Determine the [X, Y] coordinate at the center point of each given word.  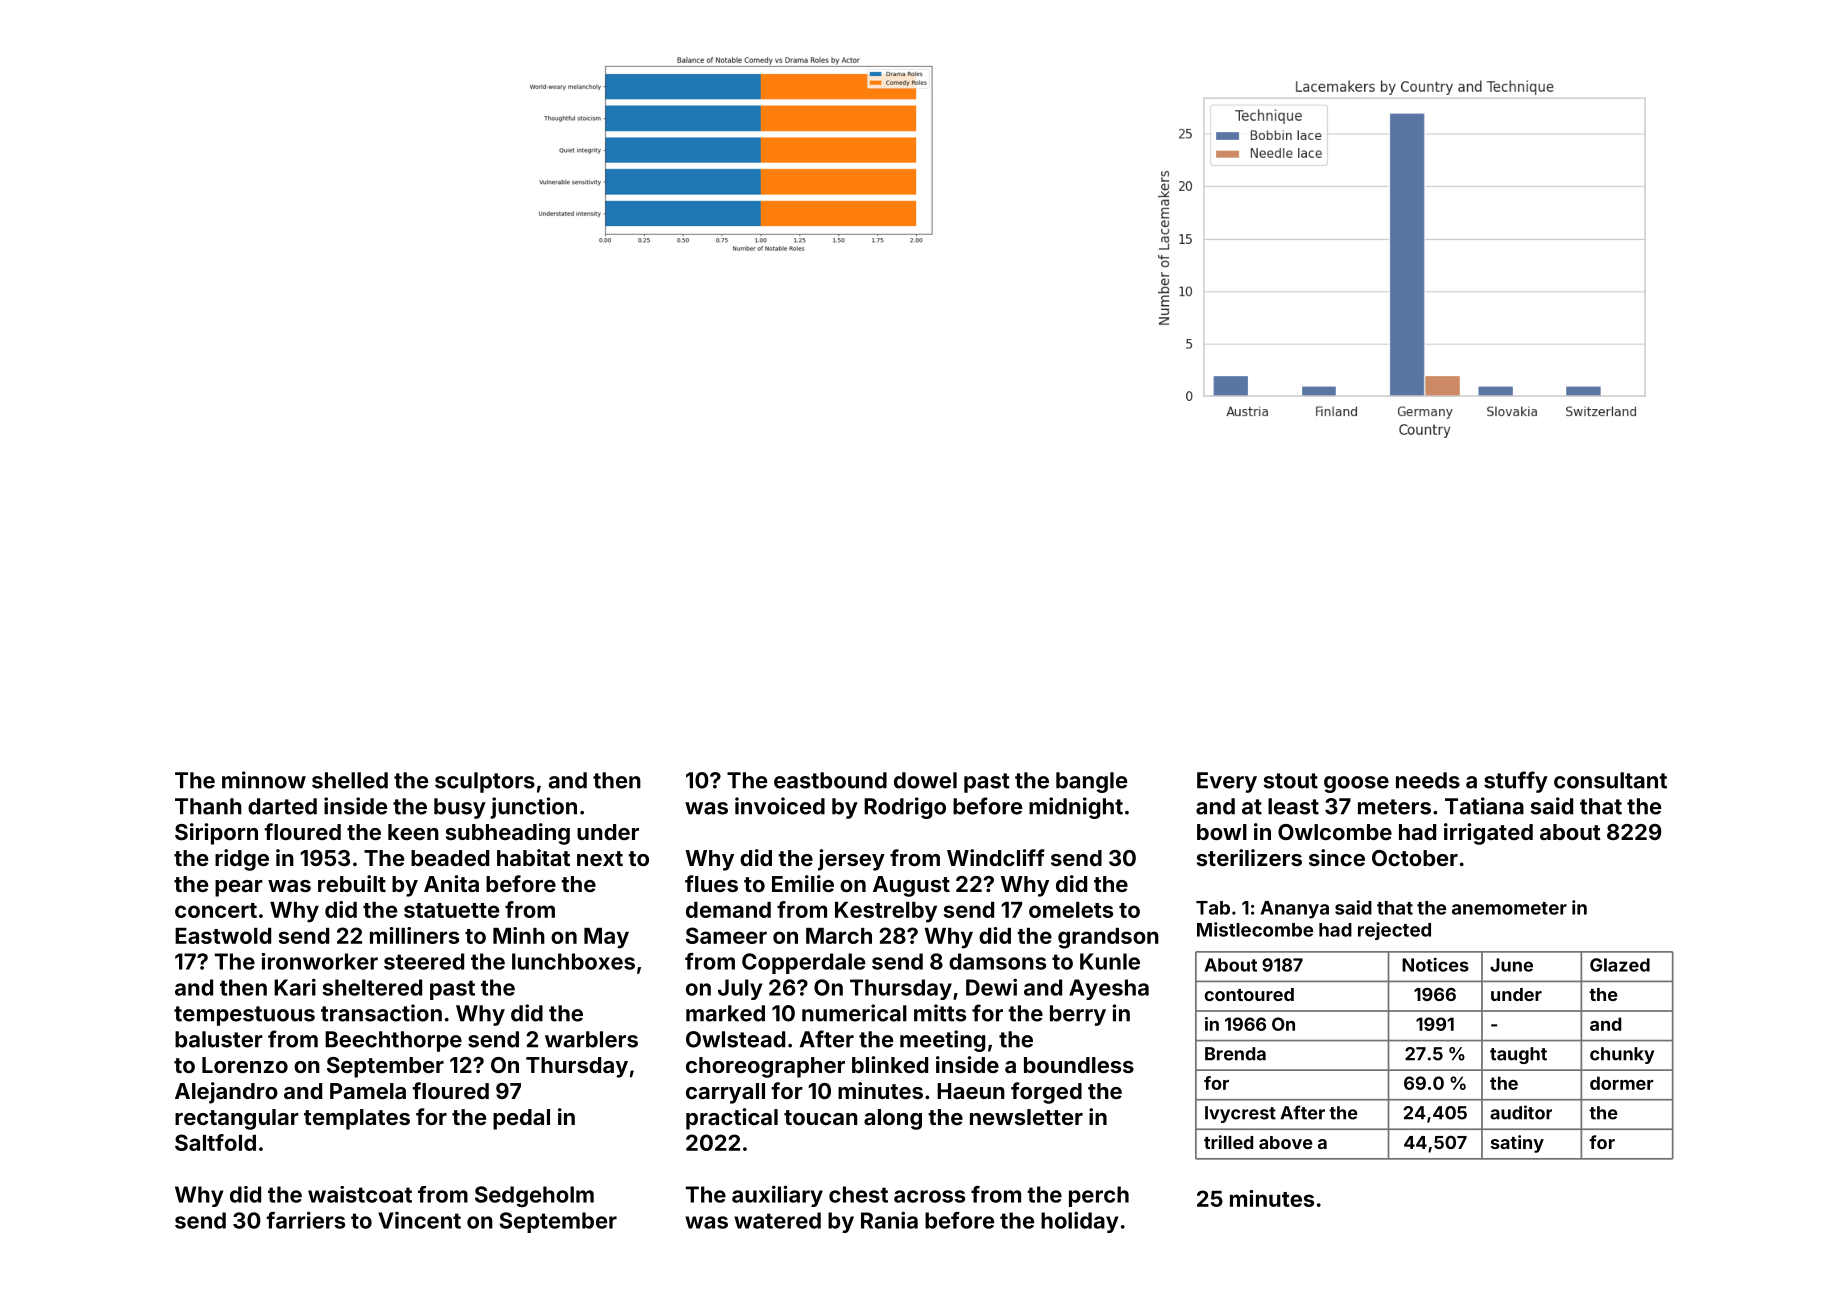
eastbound [830, 780]
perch [1099, 1196]
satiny [1517, 1144]
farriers [305, 1220]
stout [1290, 781]
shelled [350, 780]
